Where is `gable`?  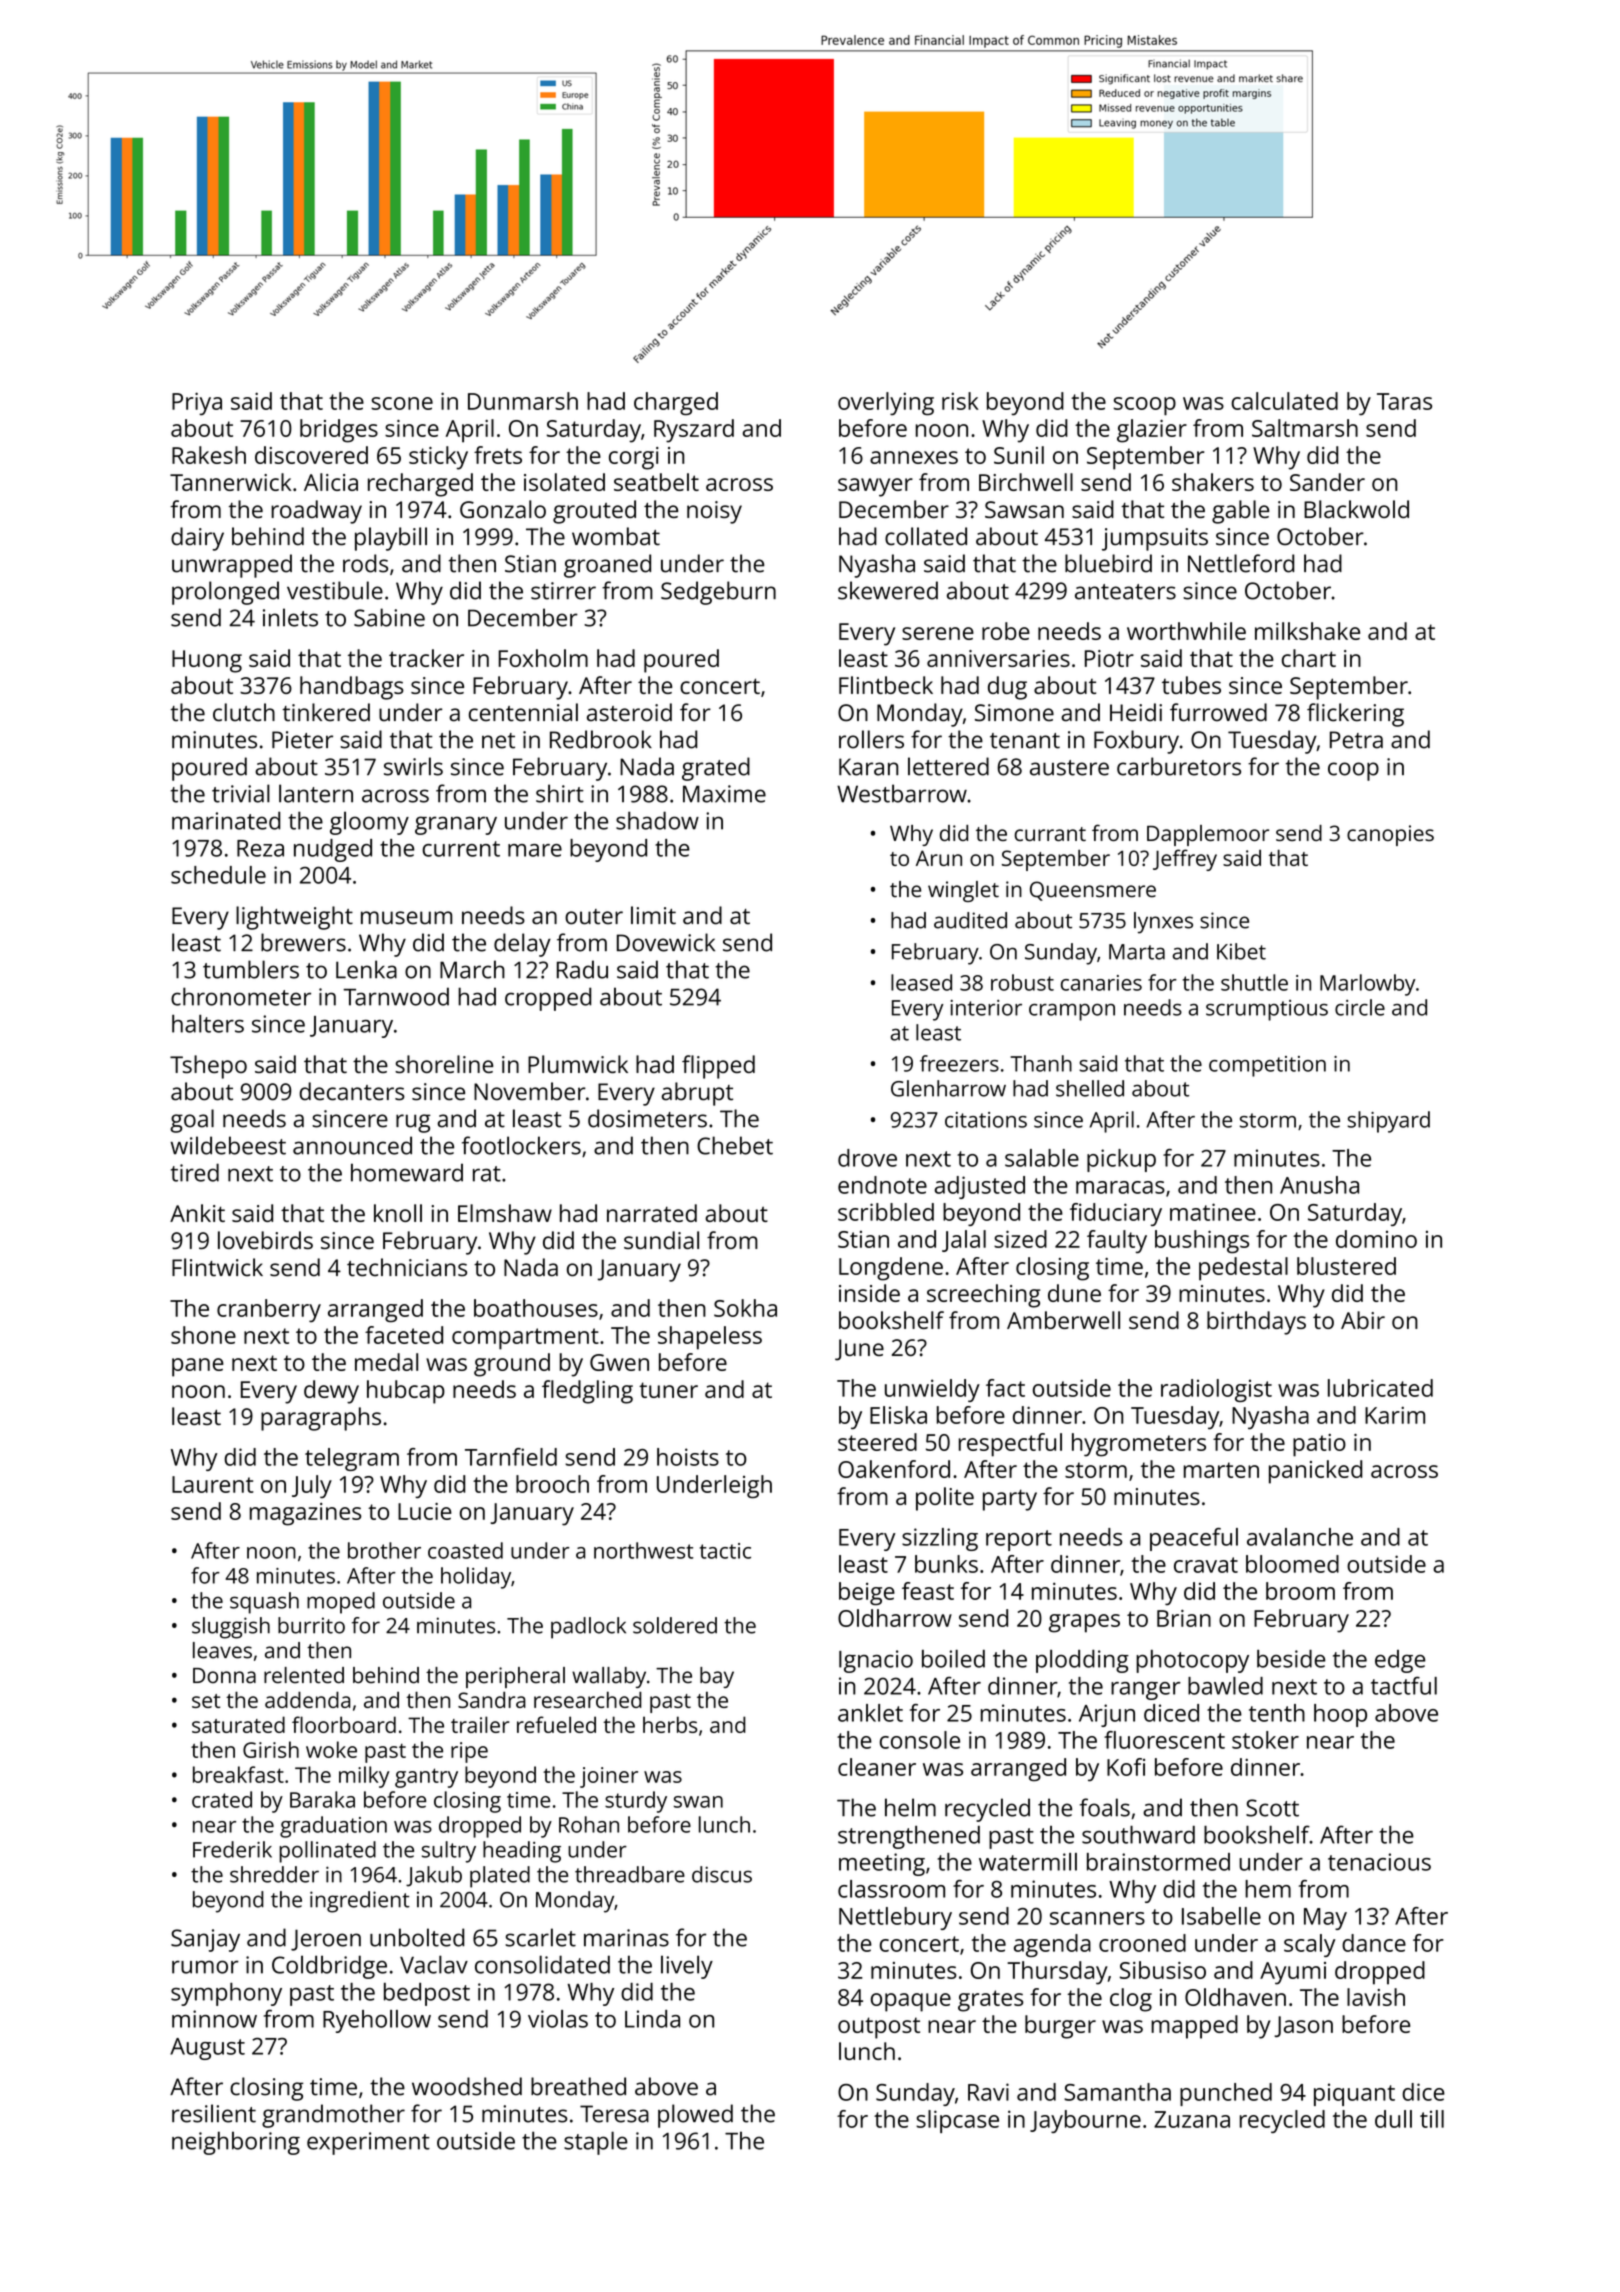 gable is located at coordinates (1240, 512).
